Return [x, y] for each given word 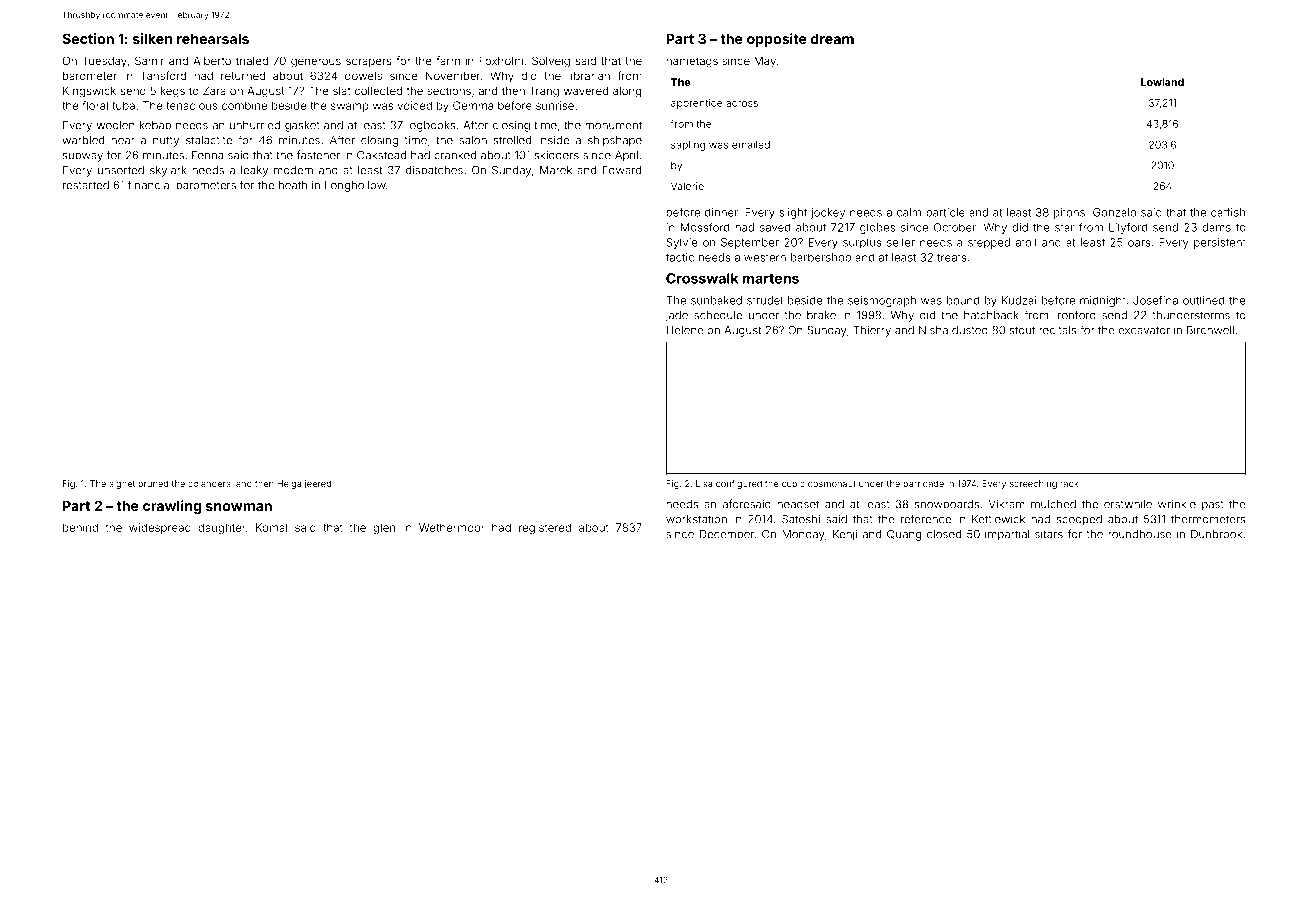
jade [677, 316]
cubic [793, 483]
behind [80, 527]
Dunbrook [1216, 534]
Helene [685, 330]
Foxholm [501, 60]
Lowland [1162, 82]
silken [152, 38]
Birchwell [1210, 330]
